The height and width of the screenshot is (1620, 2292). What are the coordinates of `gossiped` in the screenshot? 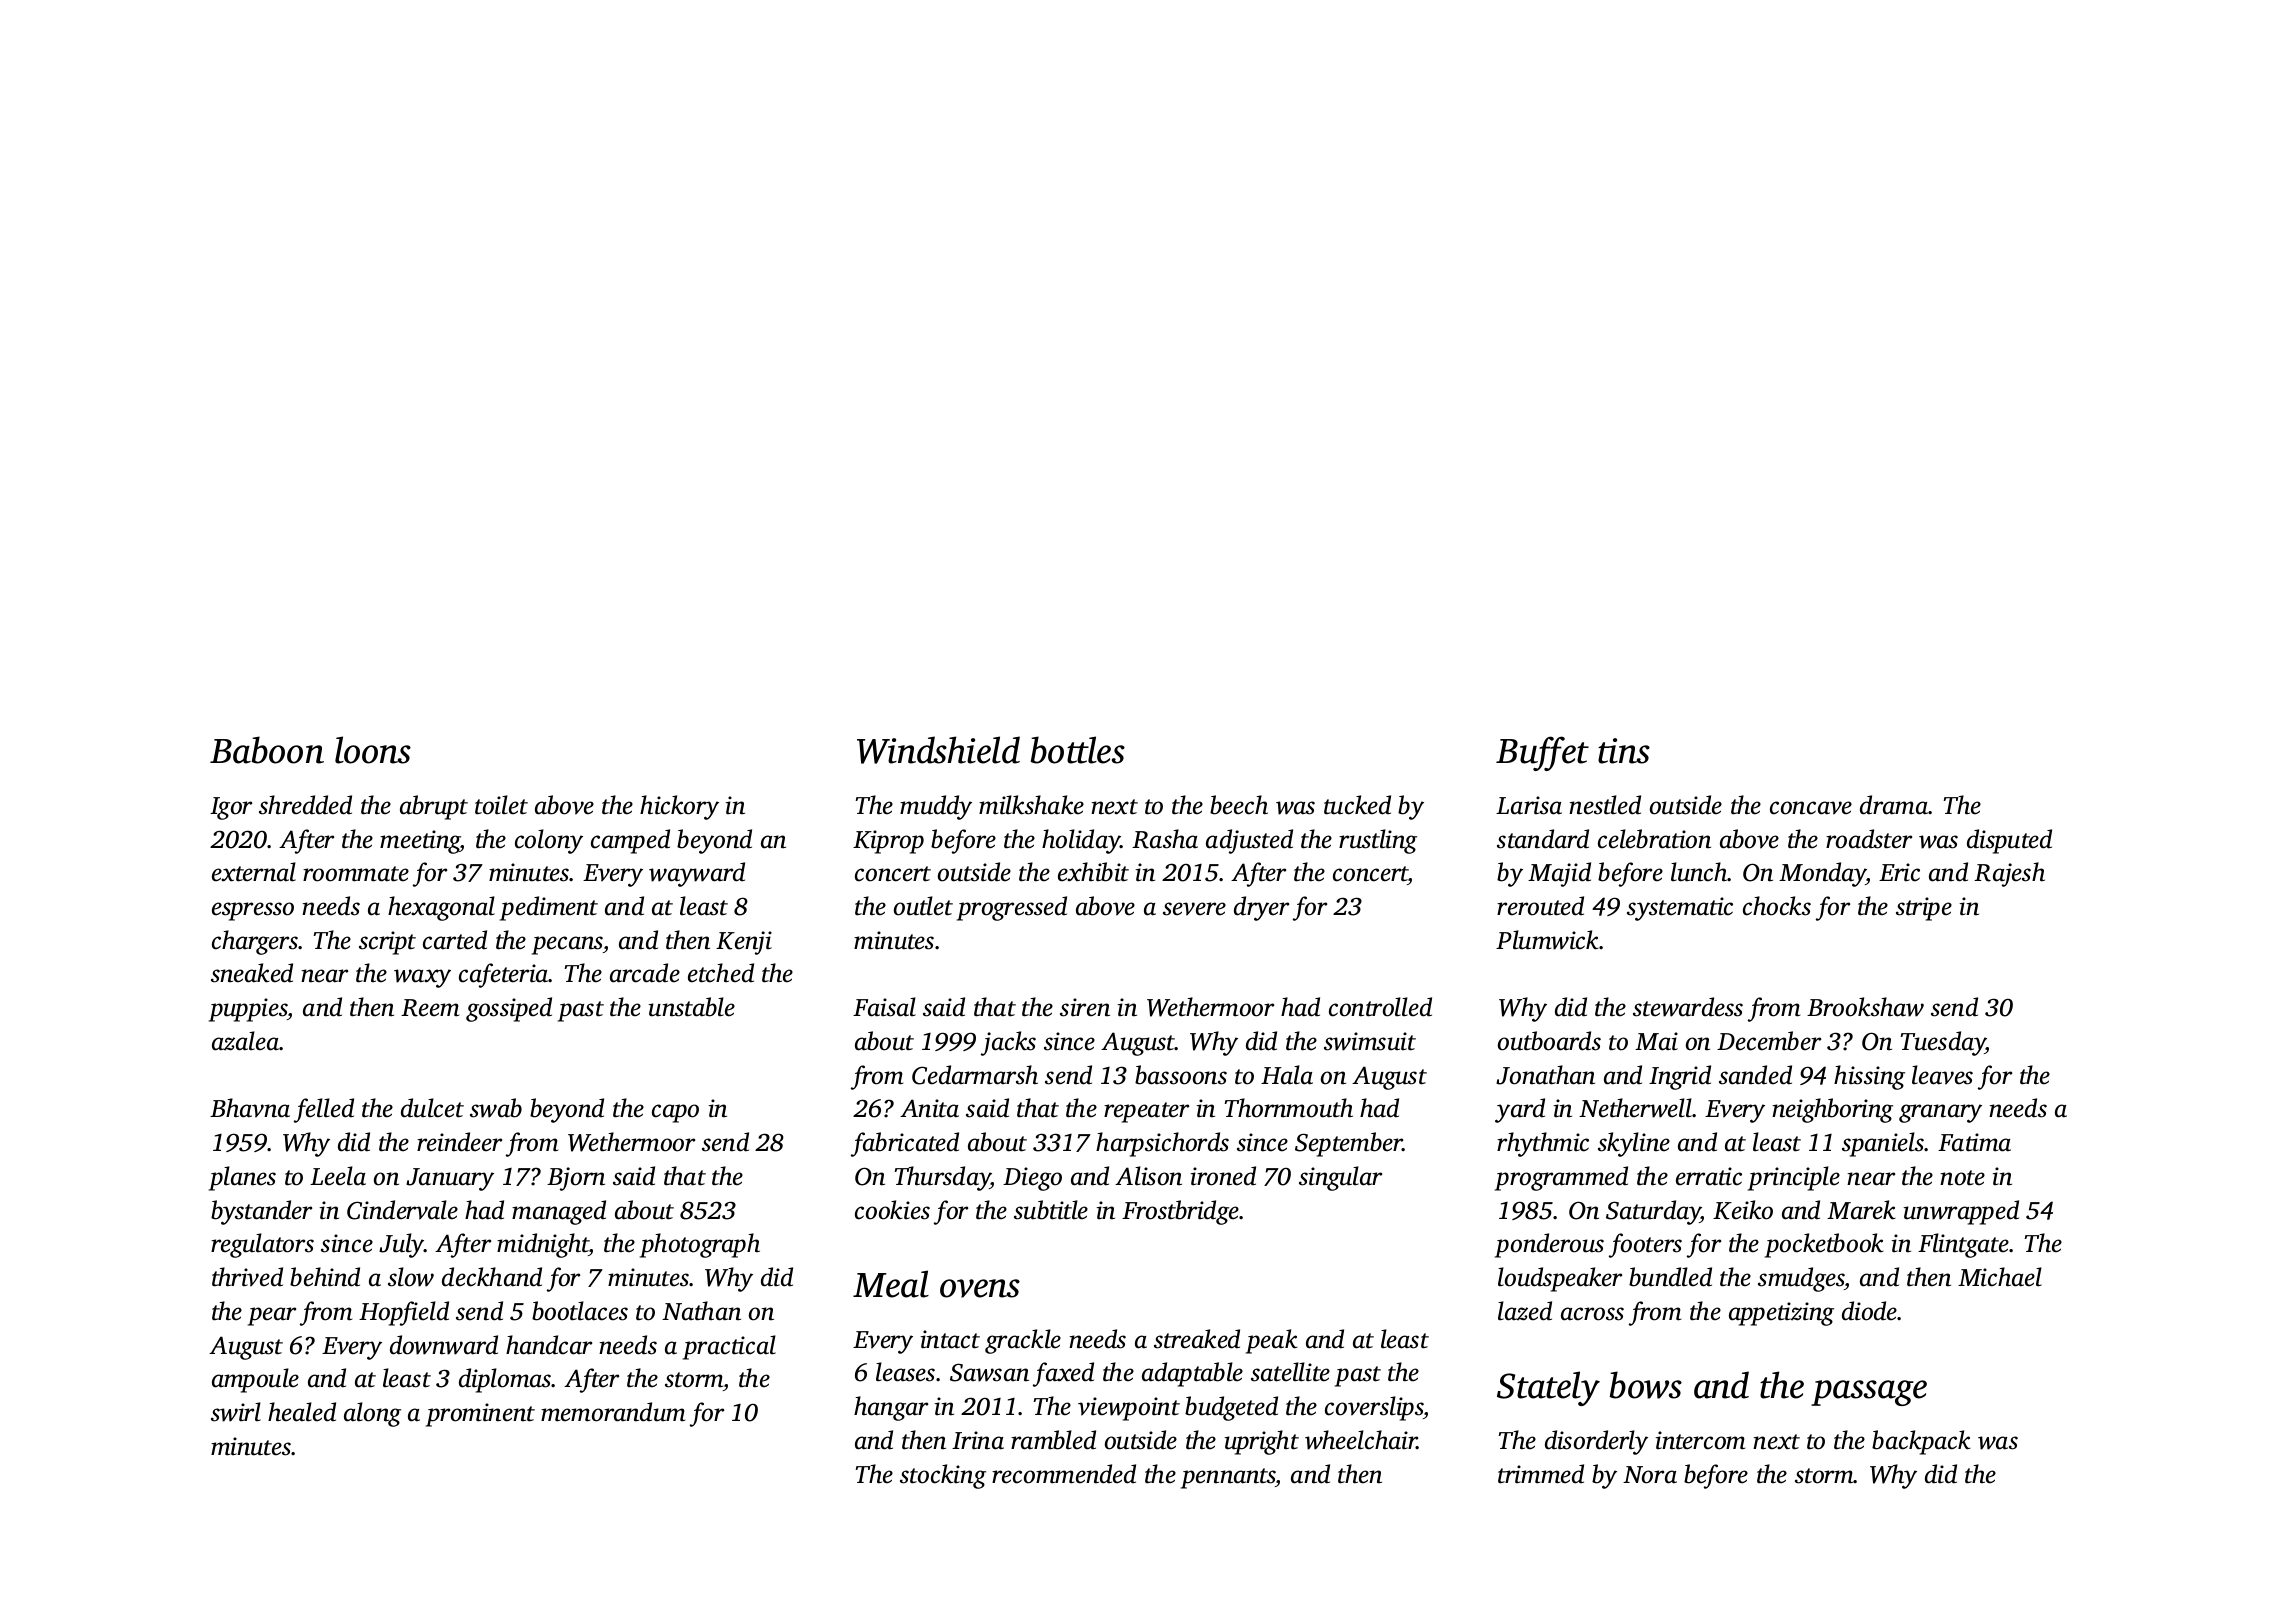 It's located at (509, 1009).
